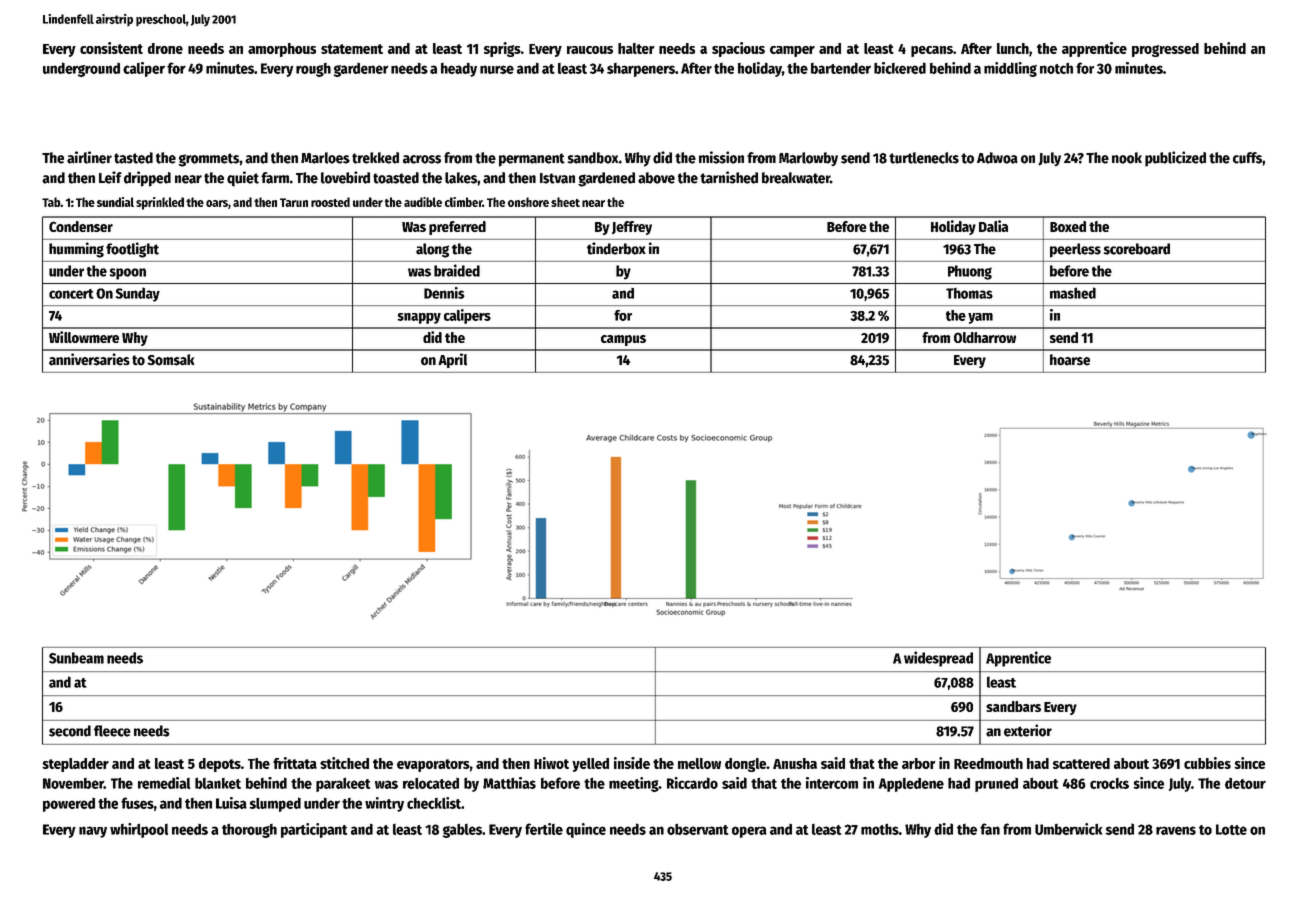 This screenshot has height=924, width=1308. Describe the element at coordinates (990, 829) in the screenshot. I see `fan` at that location.
